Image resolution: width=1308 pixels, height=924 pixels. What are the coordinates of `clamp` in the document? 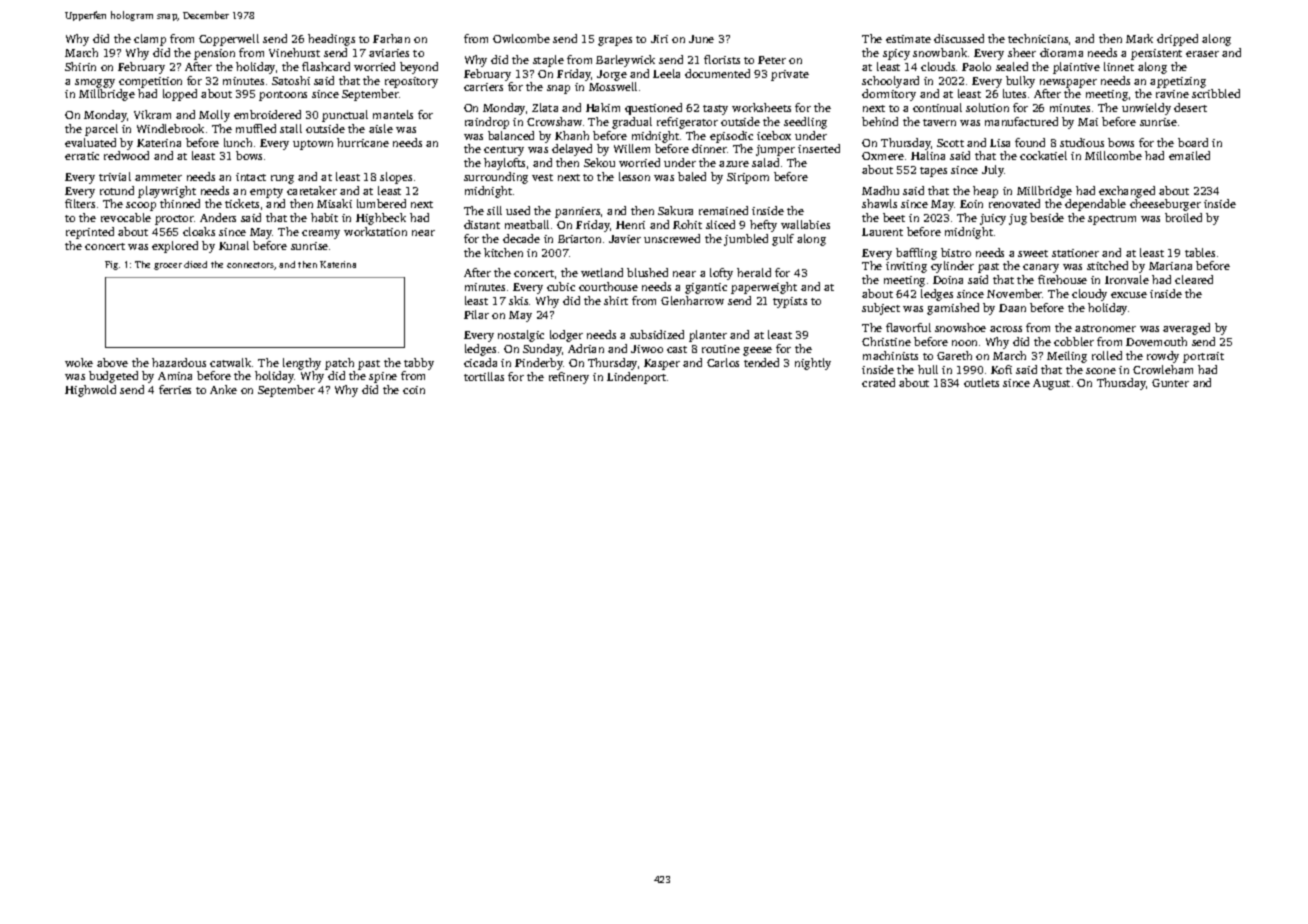 It's located at (150, 40).
